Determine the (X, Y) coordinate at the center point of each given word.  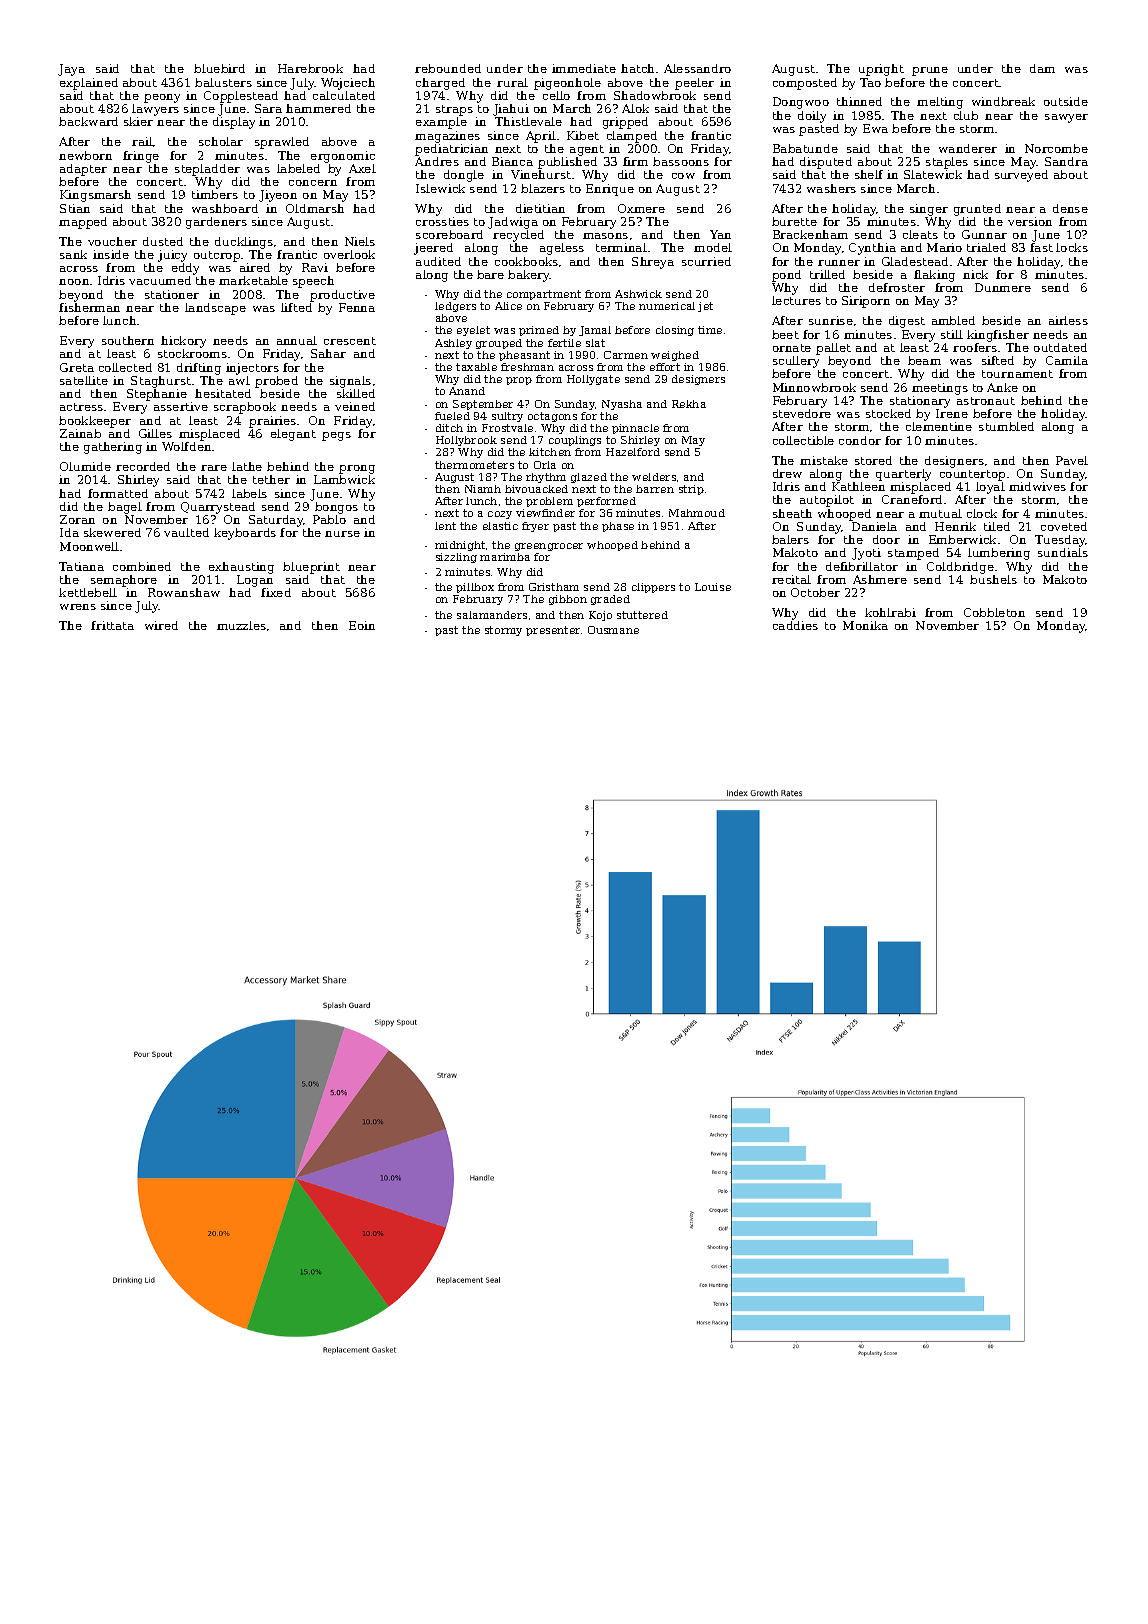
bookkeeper (95, 422)
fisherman (89, 307)
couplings (575, 441)
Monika (865, 625)
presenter (553, 631)
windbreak (1003, 101)
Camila (1067, 360)
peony (162, 98)
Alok (635, 108)
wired (161, 625)
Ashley (453, 344)
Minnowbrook (814, 387)
